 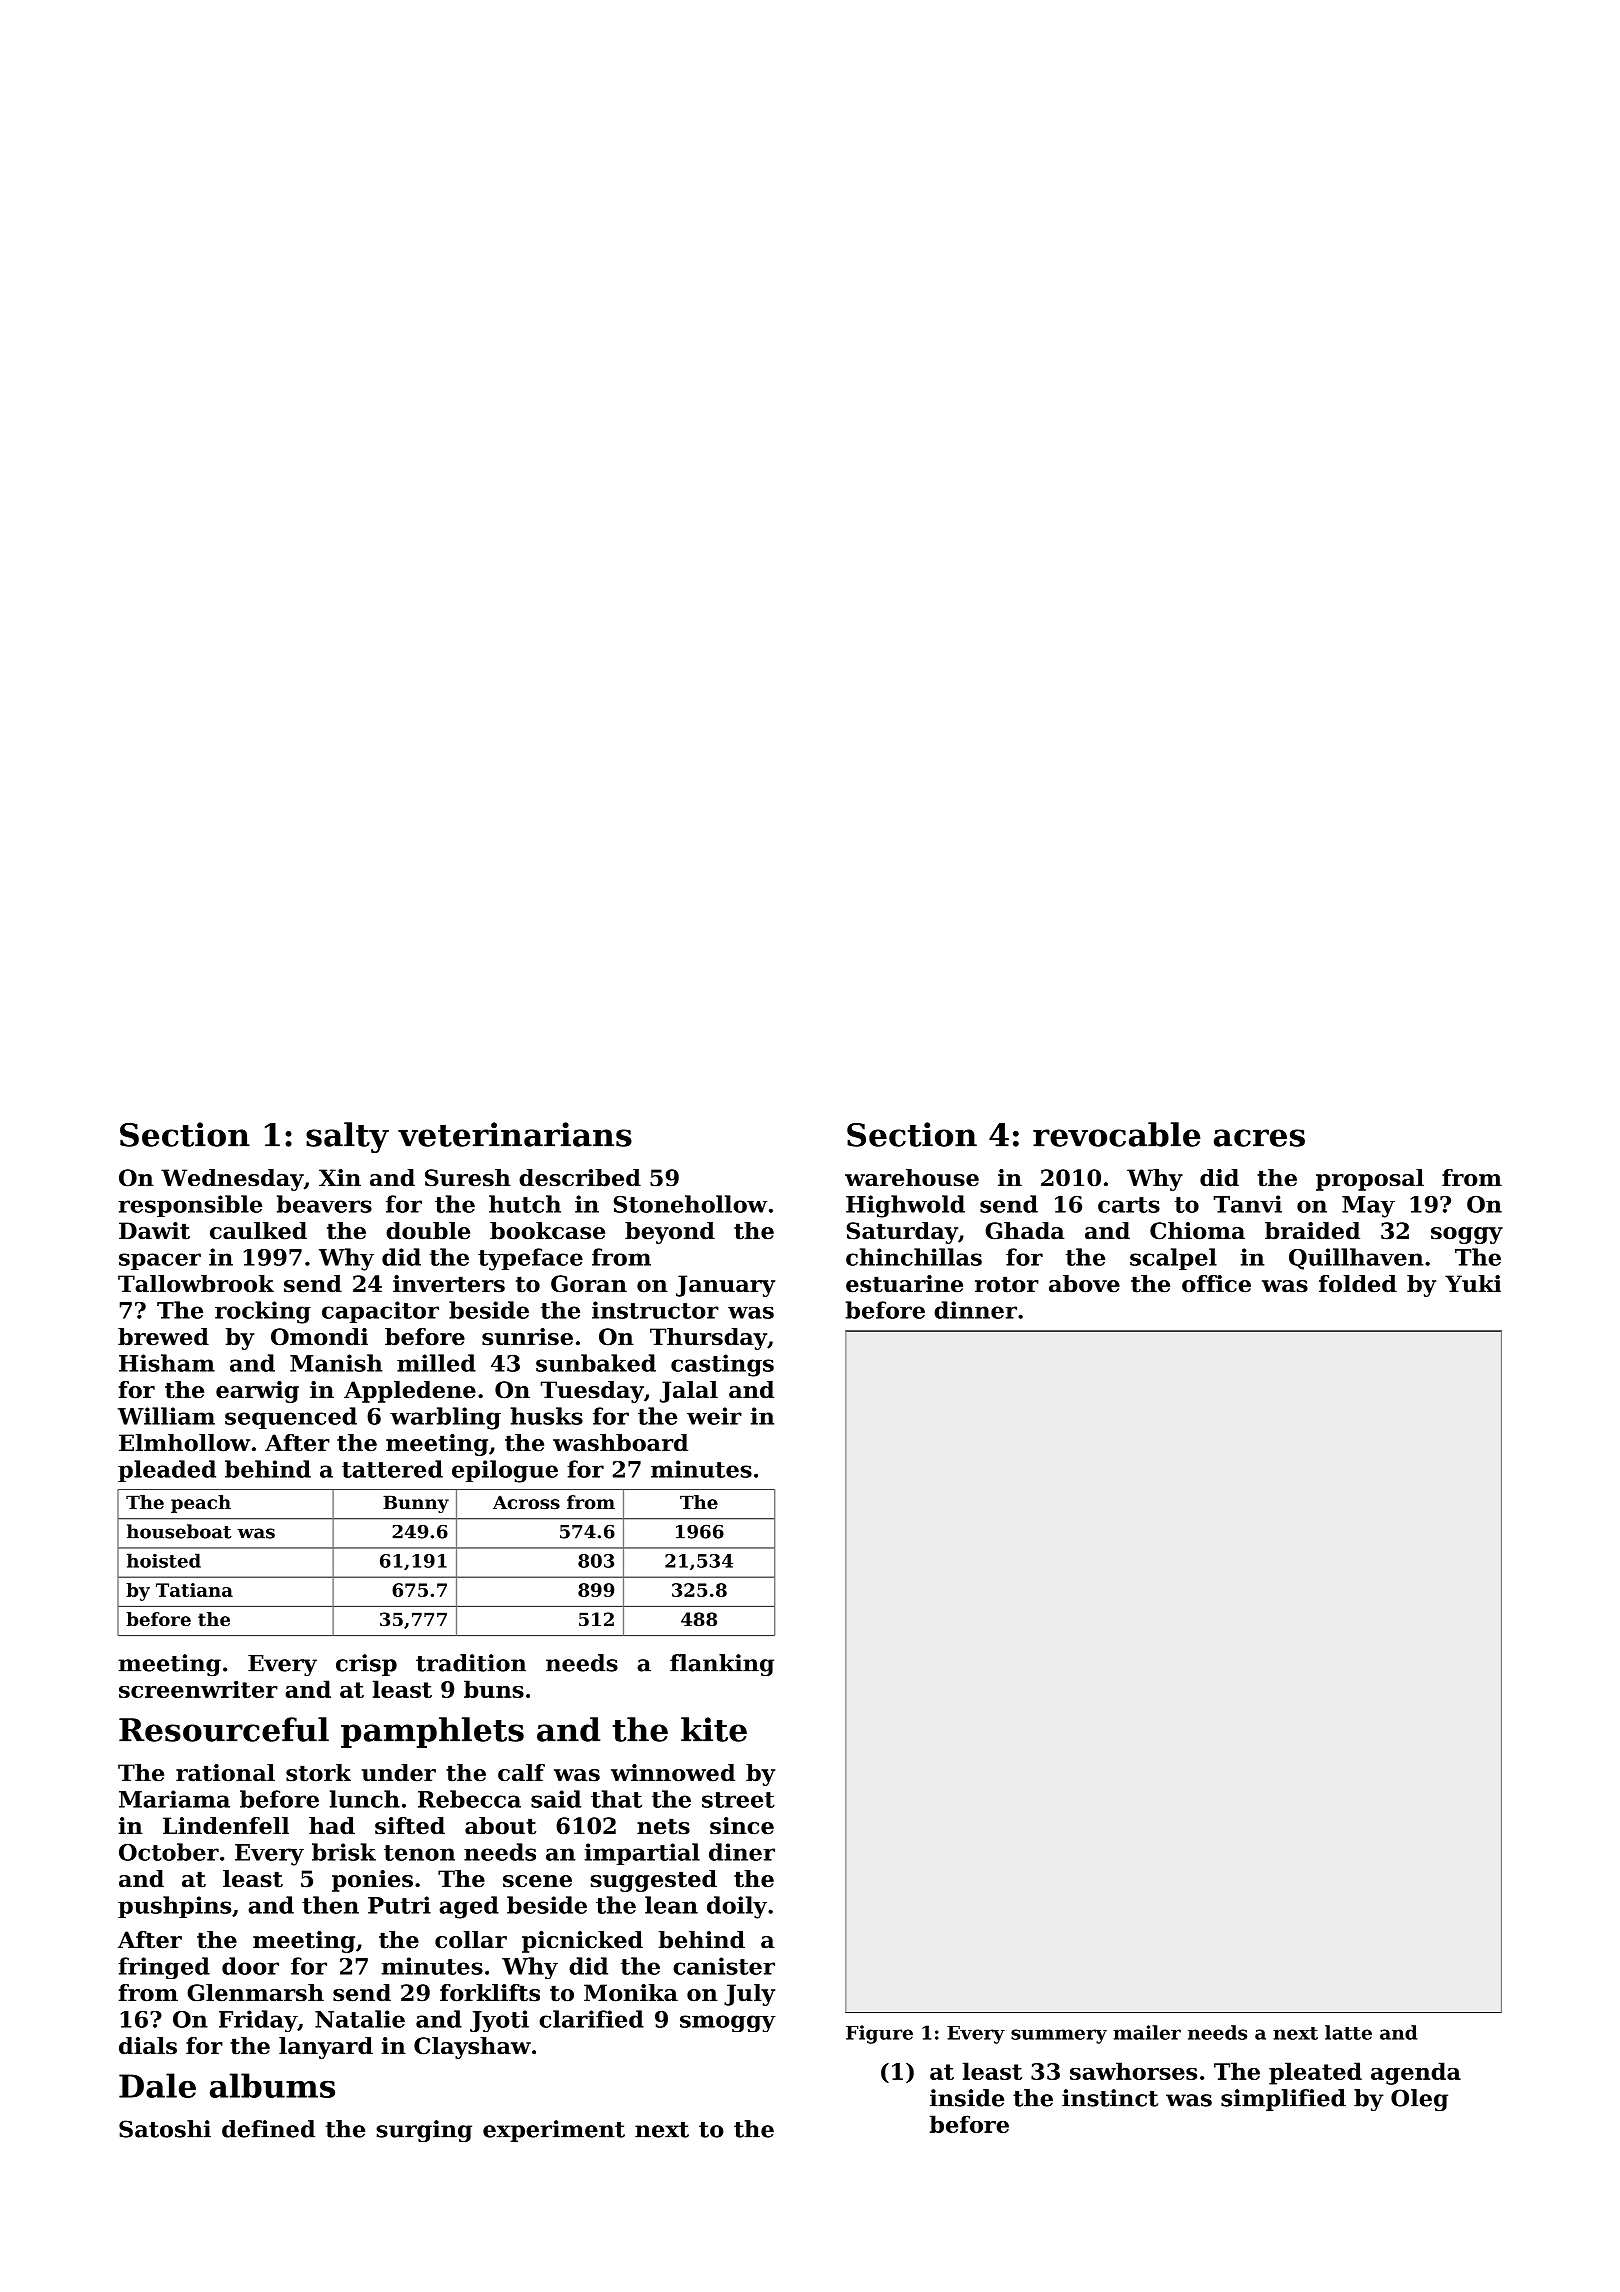 What do you see at coordinates (737, 1907) in the image?
I see `doily` at bounding box center [737, 1907].
